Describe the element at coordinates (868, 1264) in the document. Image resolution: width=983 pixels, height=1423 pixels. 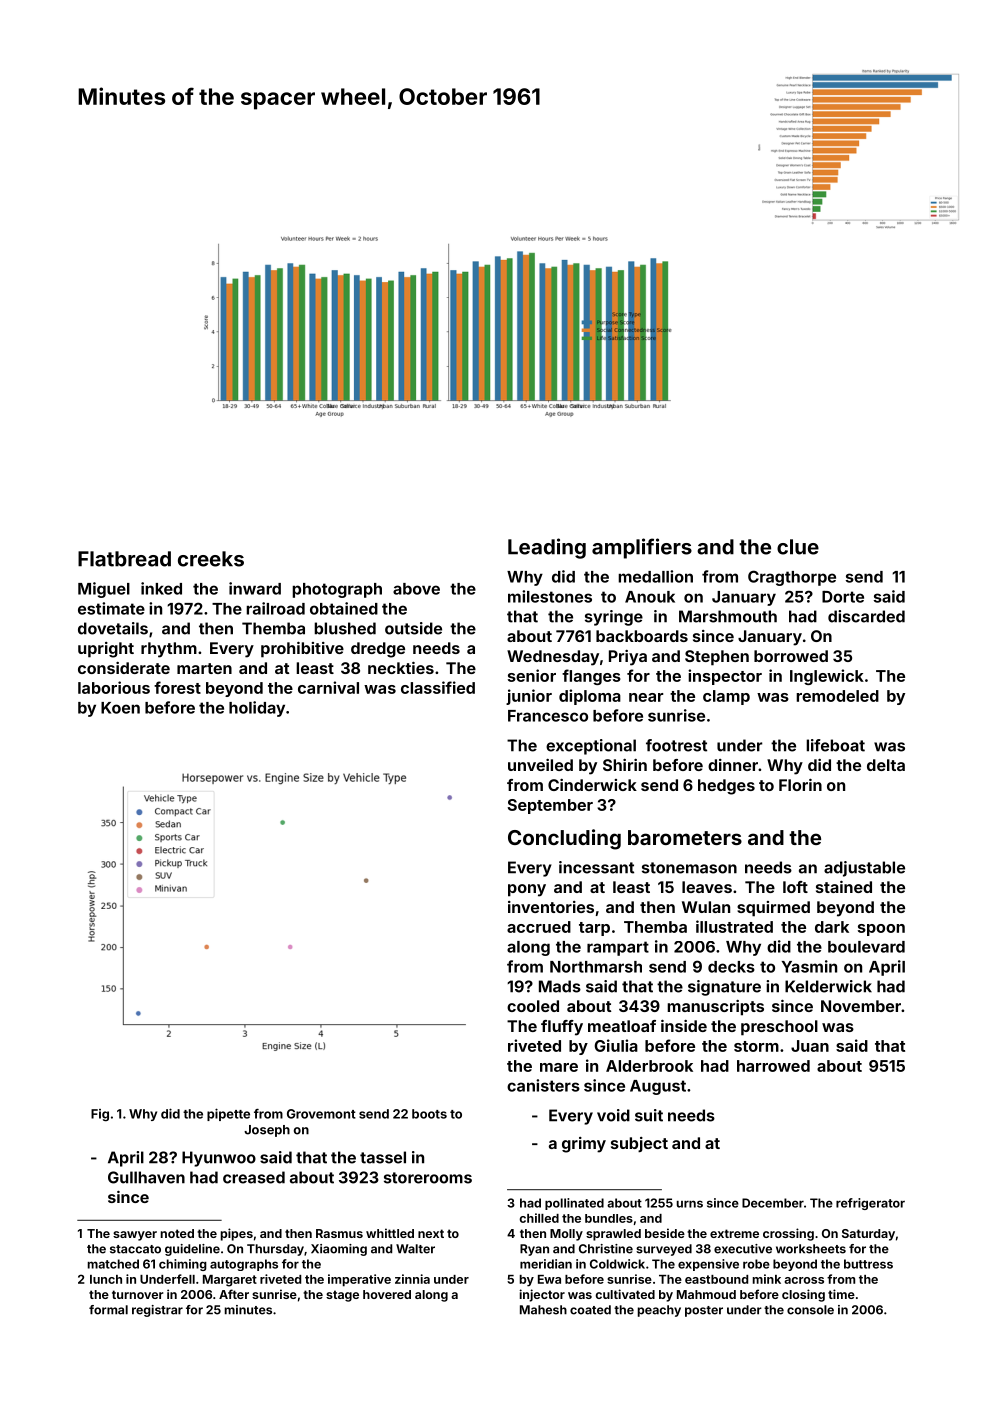
I see `buttress` at that location.
